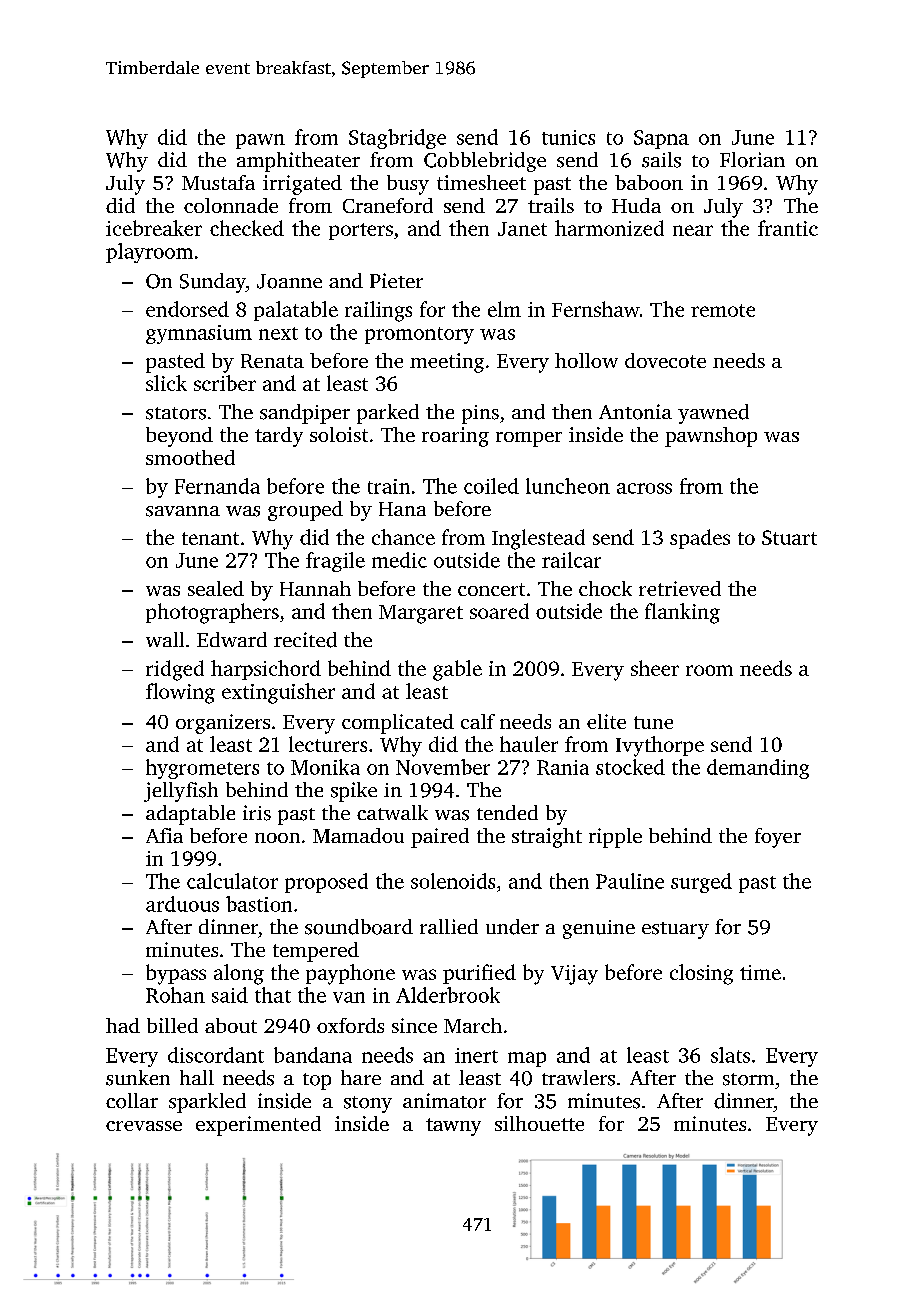  What do you see at coordinates (661, 139) in the image?
I see `Sapna` at bounding box center [661, 139].
